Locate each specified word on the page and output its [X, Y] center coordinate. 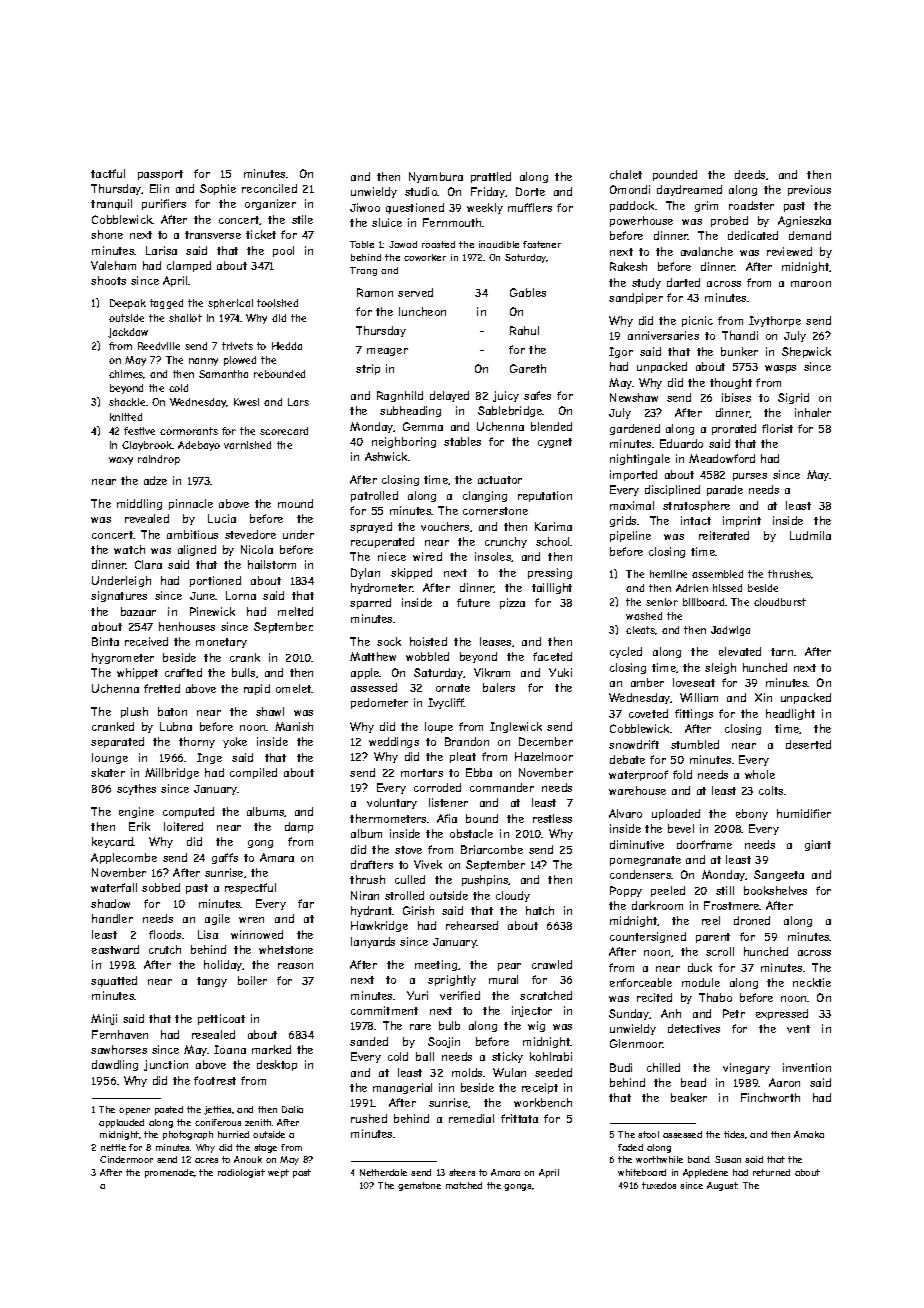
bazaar [138, 611]
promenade [169, 1173]
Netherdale [383, 1172]
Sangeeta [779, 875]
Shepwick [806, 352]
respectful [250, 888]
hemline [668, 574]
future [473, 602]
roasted [438, 244]
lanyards [373, 942]
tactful [108, 173]
